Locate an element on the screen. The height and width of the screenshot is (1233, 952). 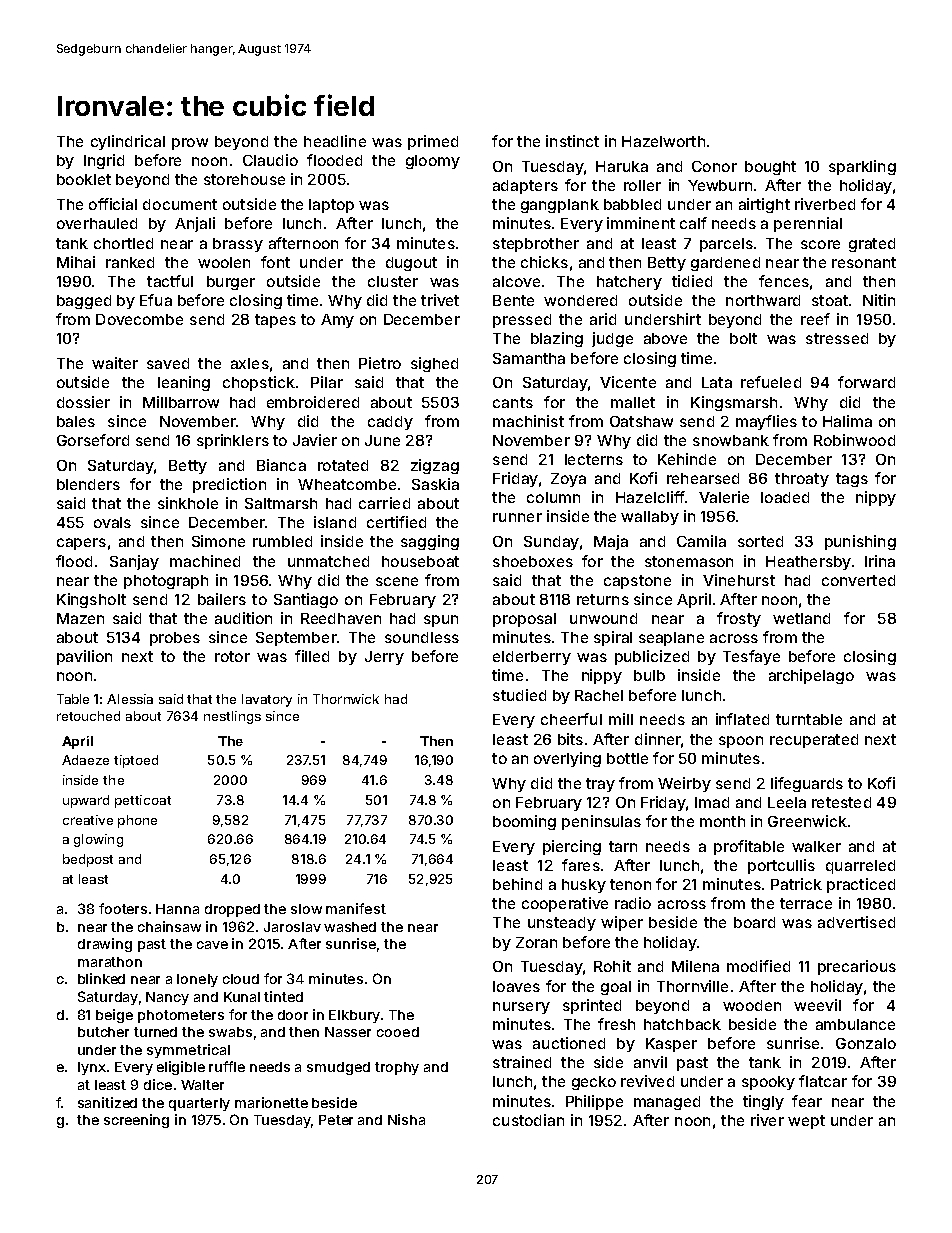
frosty is located at coordinates (739, 619).
